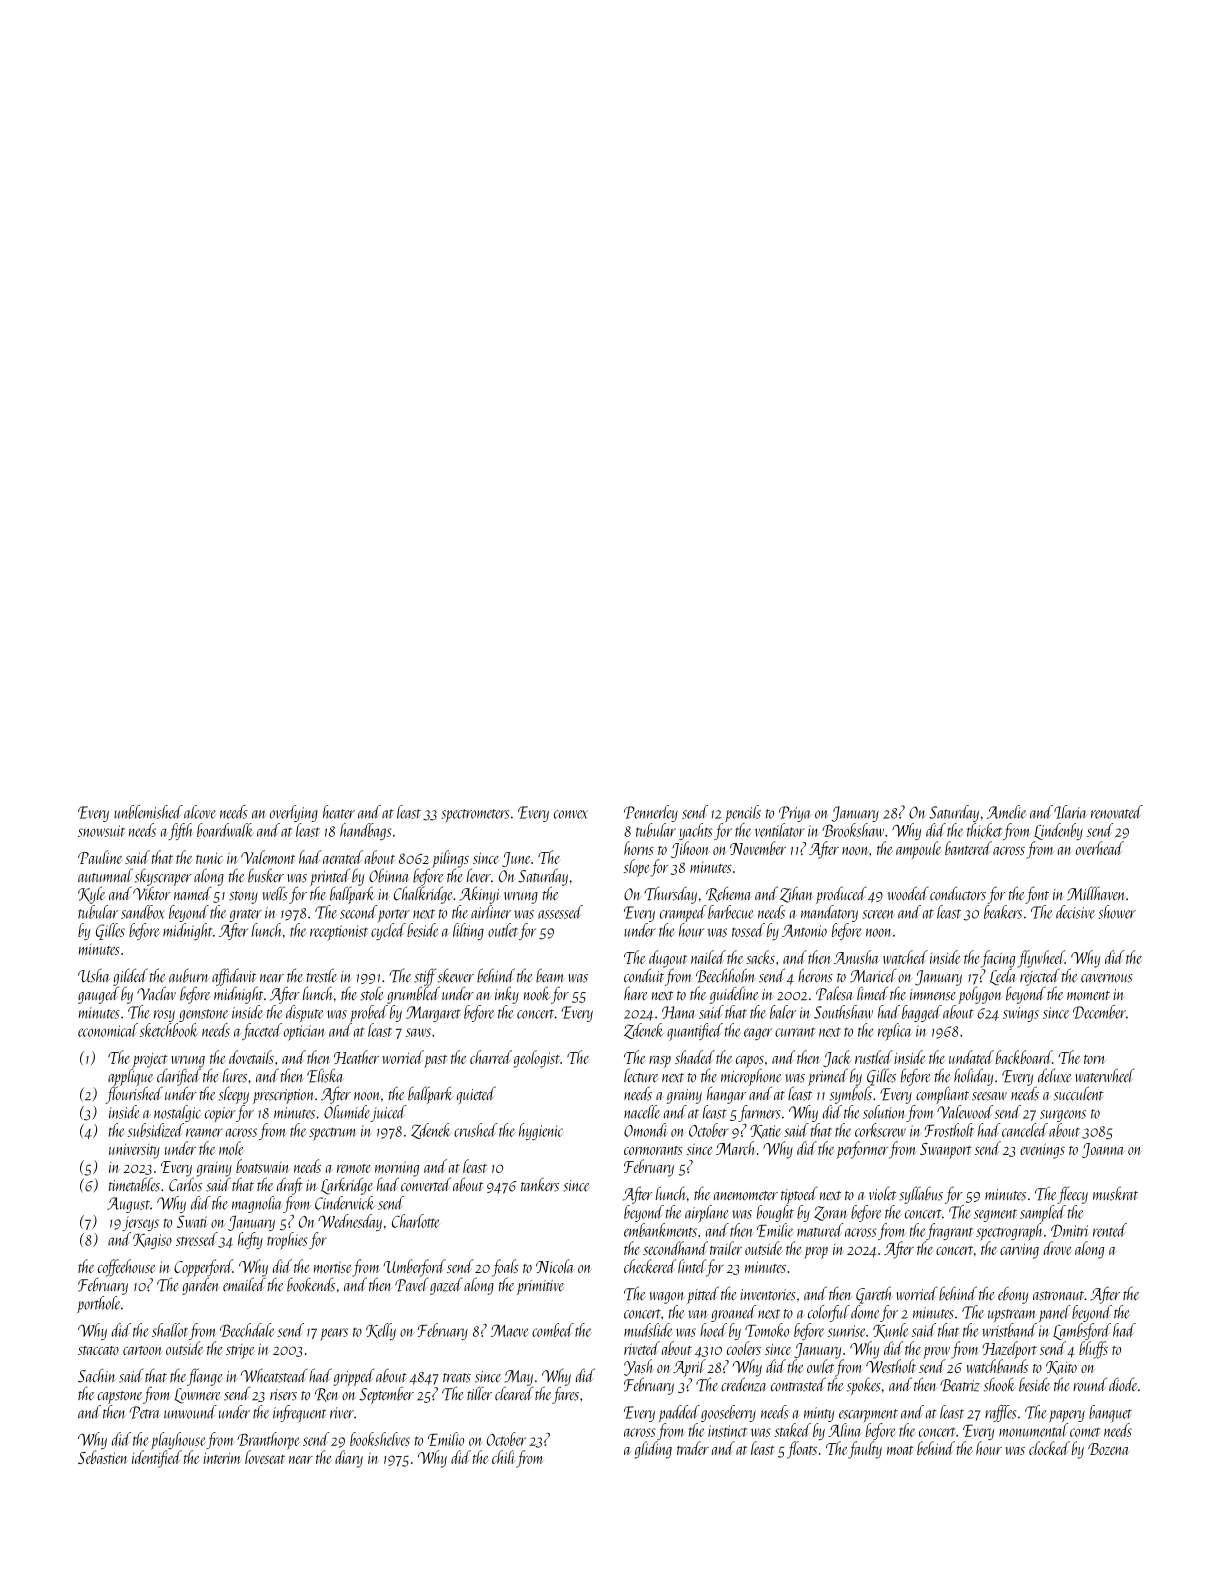 The width and height of the screenshot is (1220, 1579). Describe the element at coordinates (157, 1459) in the screenshot. I see `identified` at that location.
